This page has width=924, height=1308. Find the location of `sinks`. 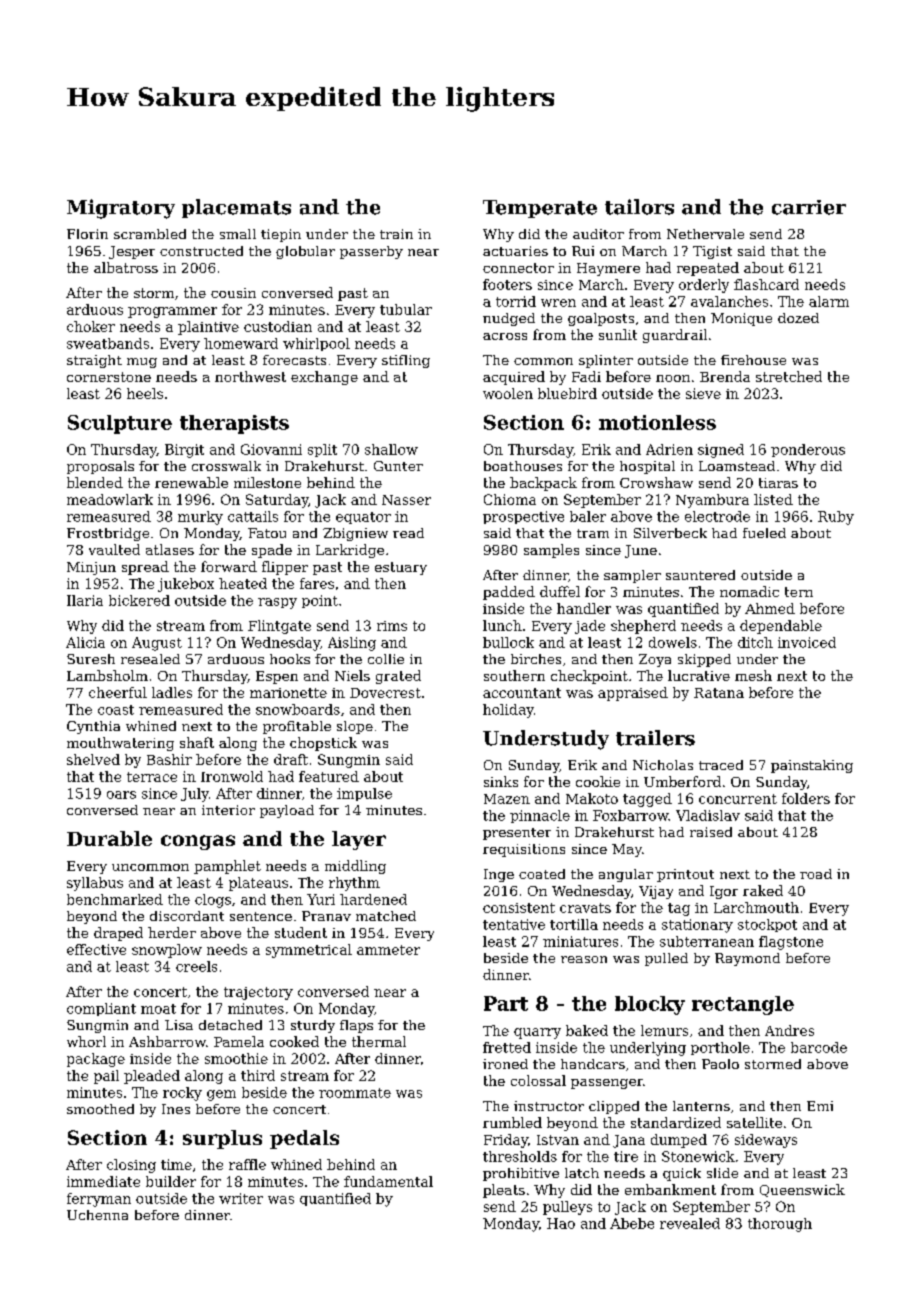

sinks is located at coordinates (501, 781).
